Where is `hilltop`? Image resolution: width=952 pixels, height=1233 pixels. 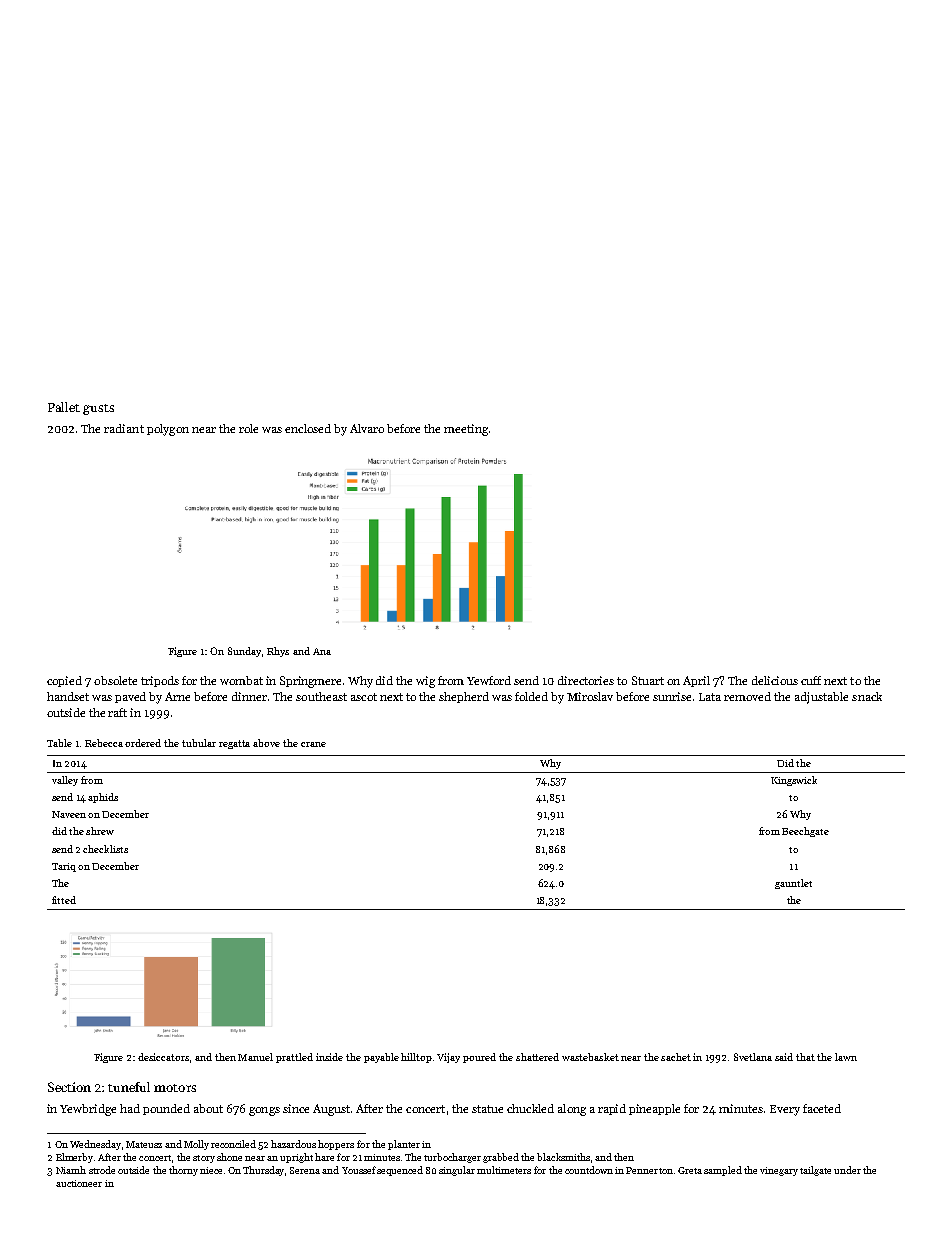 hilltop is located at coordinates (416, 1058).
